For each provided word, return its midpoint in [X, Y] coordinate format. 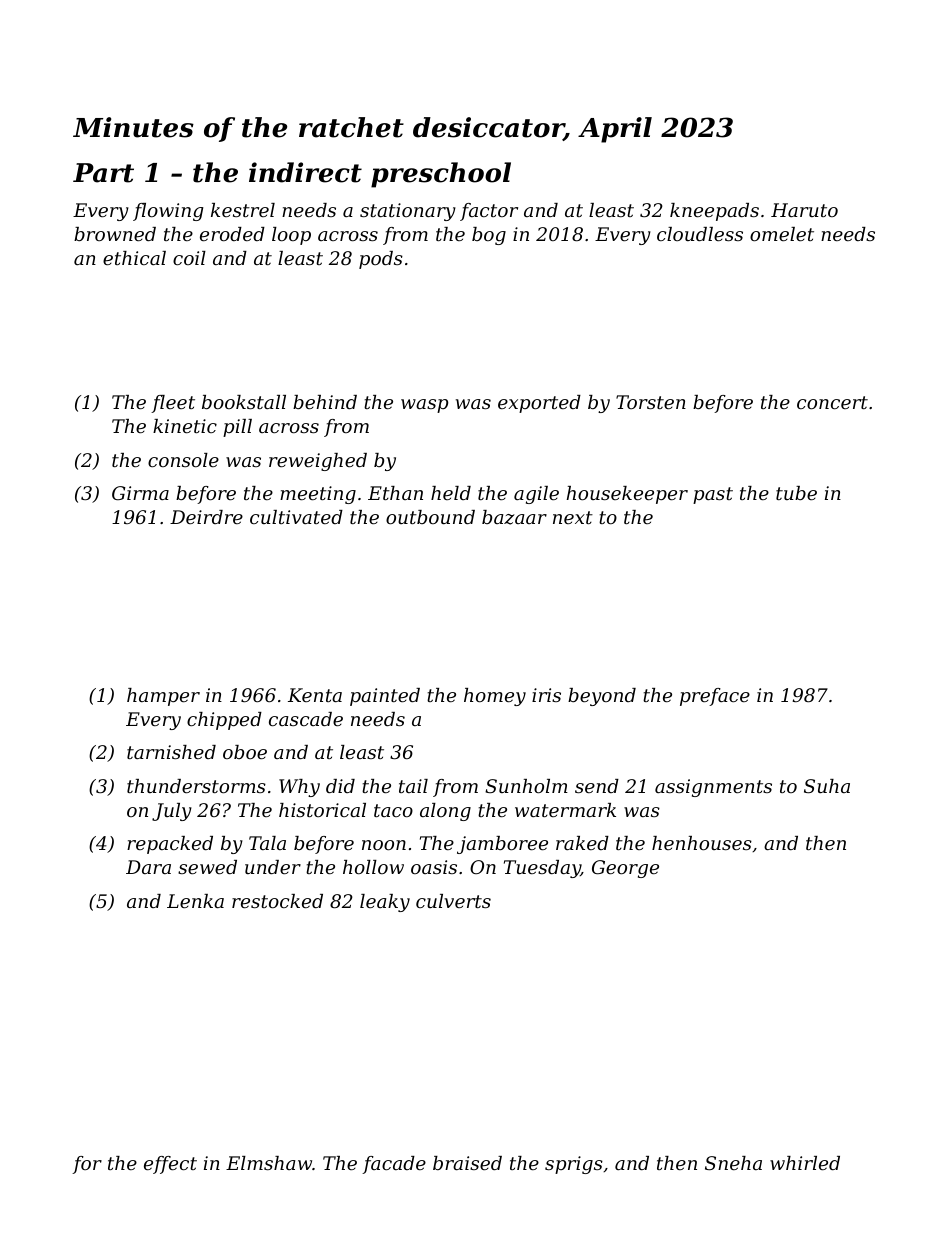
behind [325, 402]
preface [715, 697]
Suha [827, 786]
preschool [441, 175]
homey [495, 697]
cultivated [296, 517]
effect [170, 1165]
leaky [385, 903]
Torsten [651, 402]
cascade [306, 719]
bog [489, 236]
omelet [782, 234]
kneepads [714, 212]
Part [103, 173]
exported [539, 404]
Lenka [195, 901]
